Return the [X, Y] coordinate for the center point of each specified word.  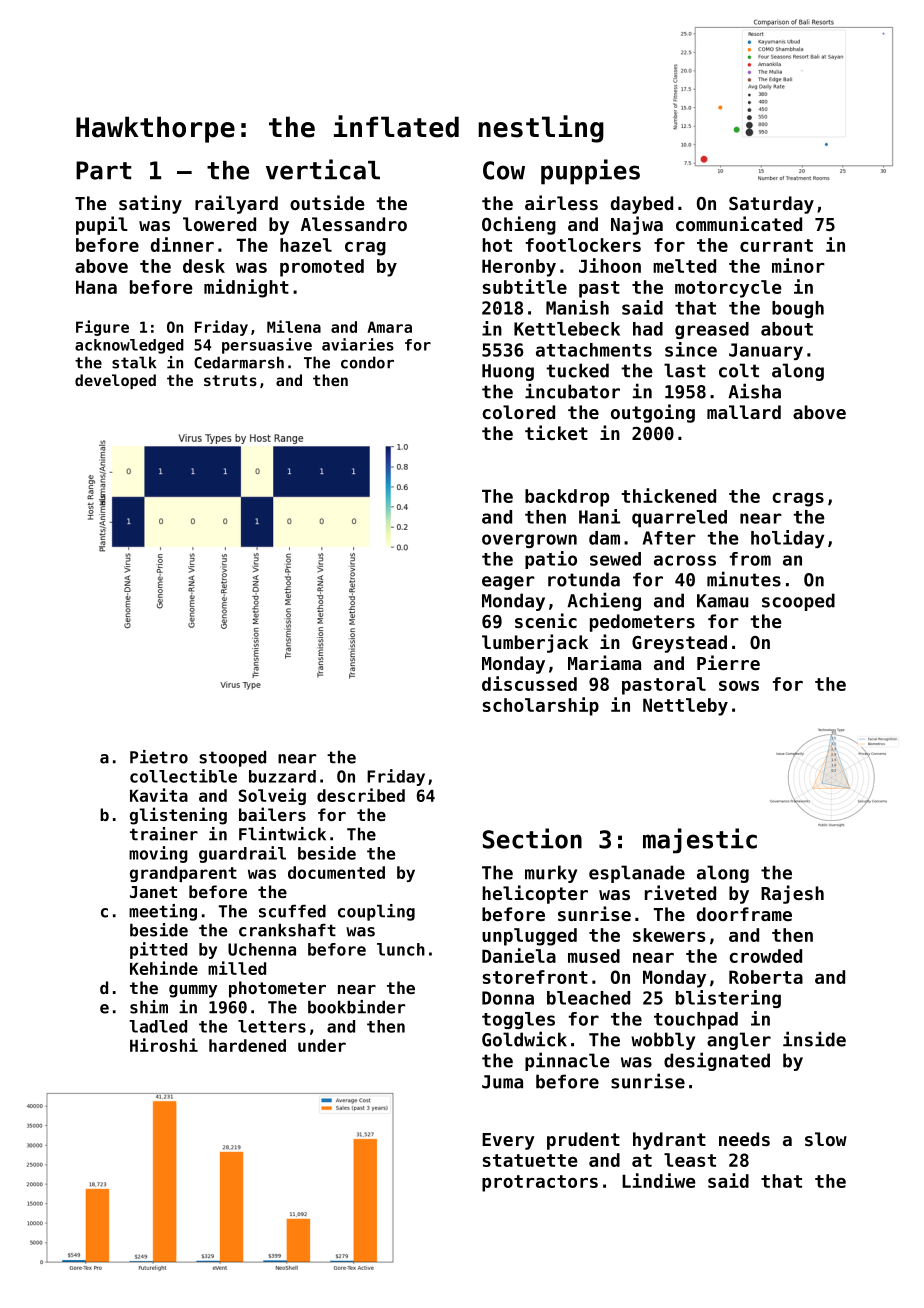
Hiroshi [164, 1045]
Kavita [159, 795]
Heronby [519, 268]
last [685, 370]
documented [336, 872]
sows [739, 686]
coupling [376, 912]
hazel [306, 245]
